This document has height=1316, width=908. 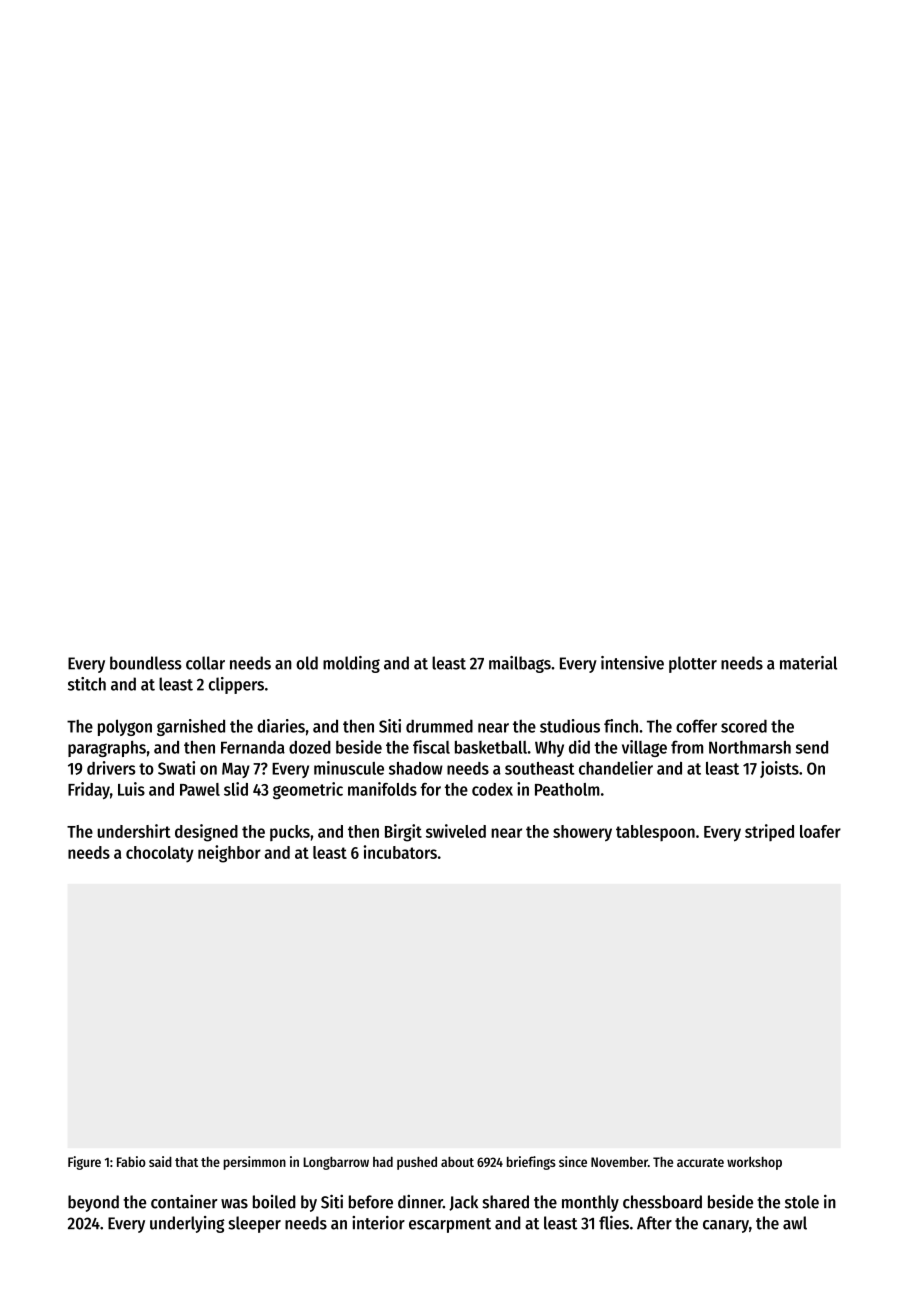 I want to click on persimmon, so click(x=254, y=1163).
